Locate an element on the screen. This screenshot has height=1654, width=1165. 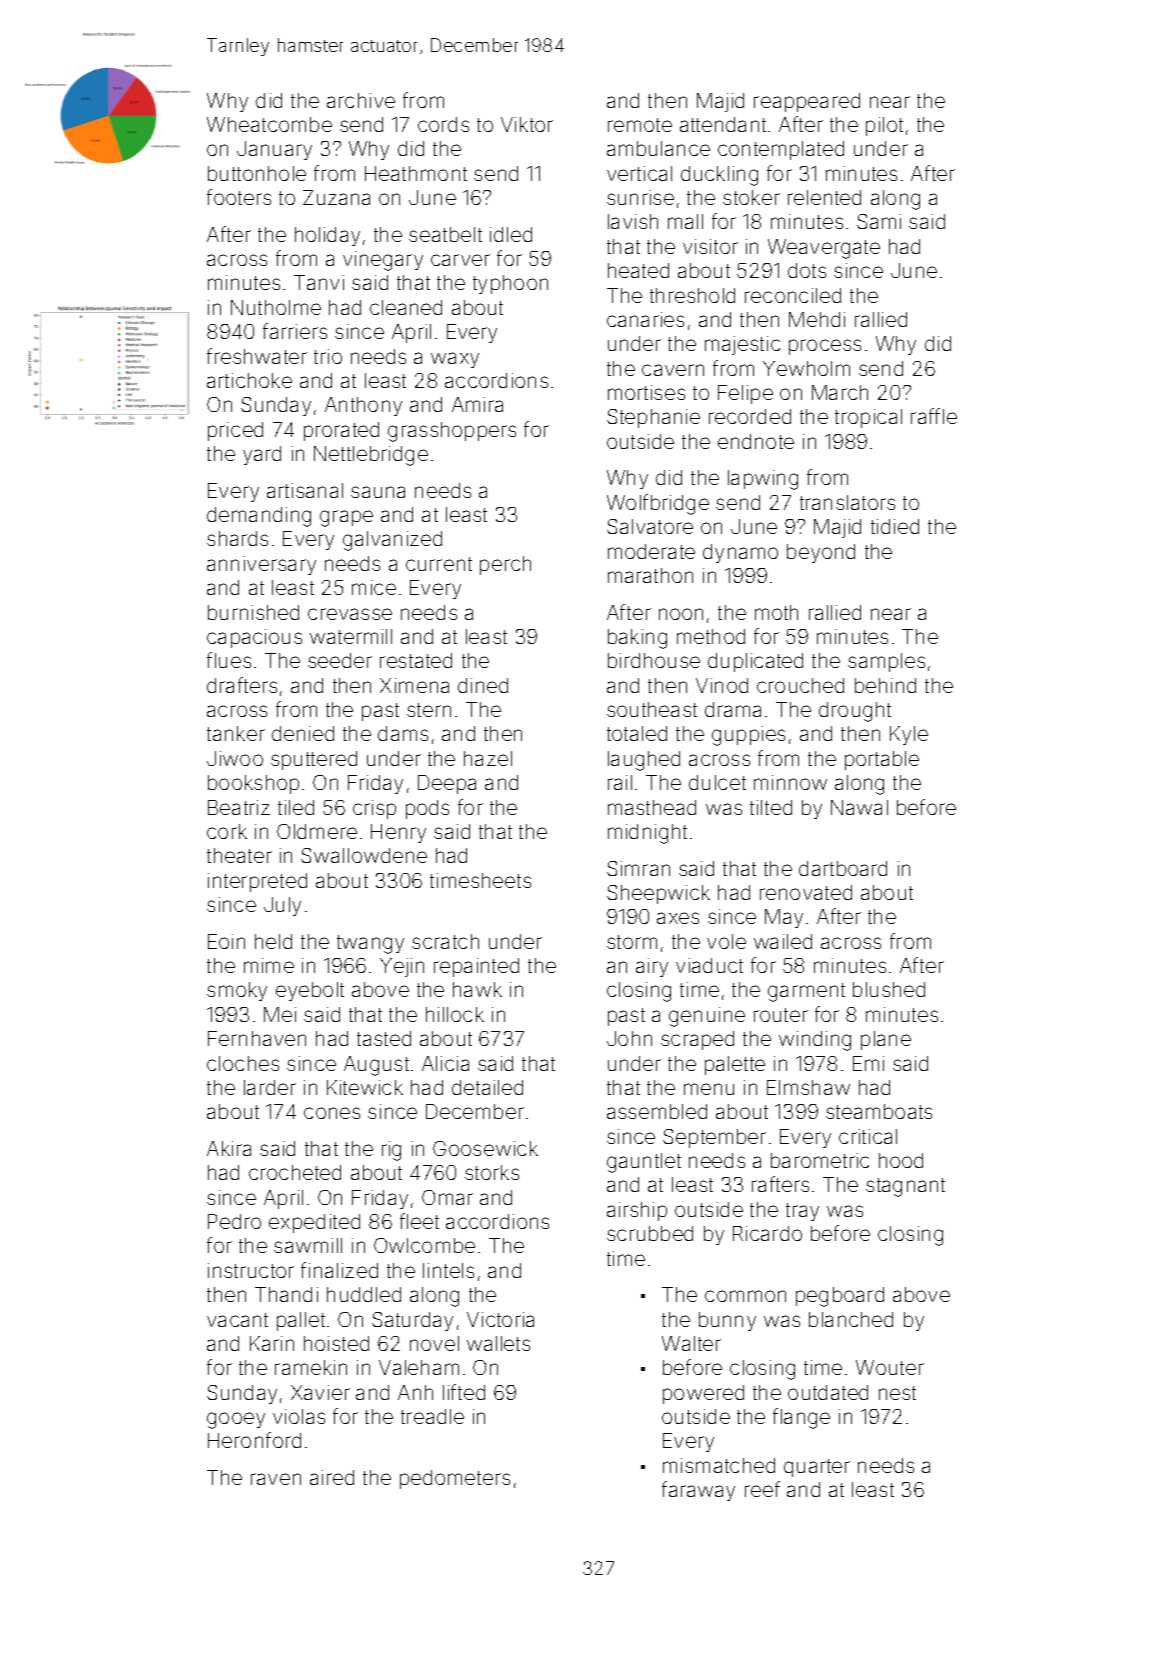
totaled is located at coordinates (637, 733).
